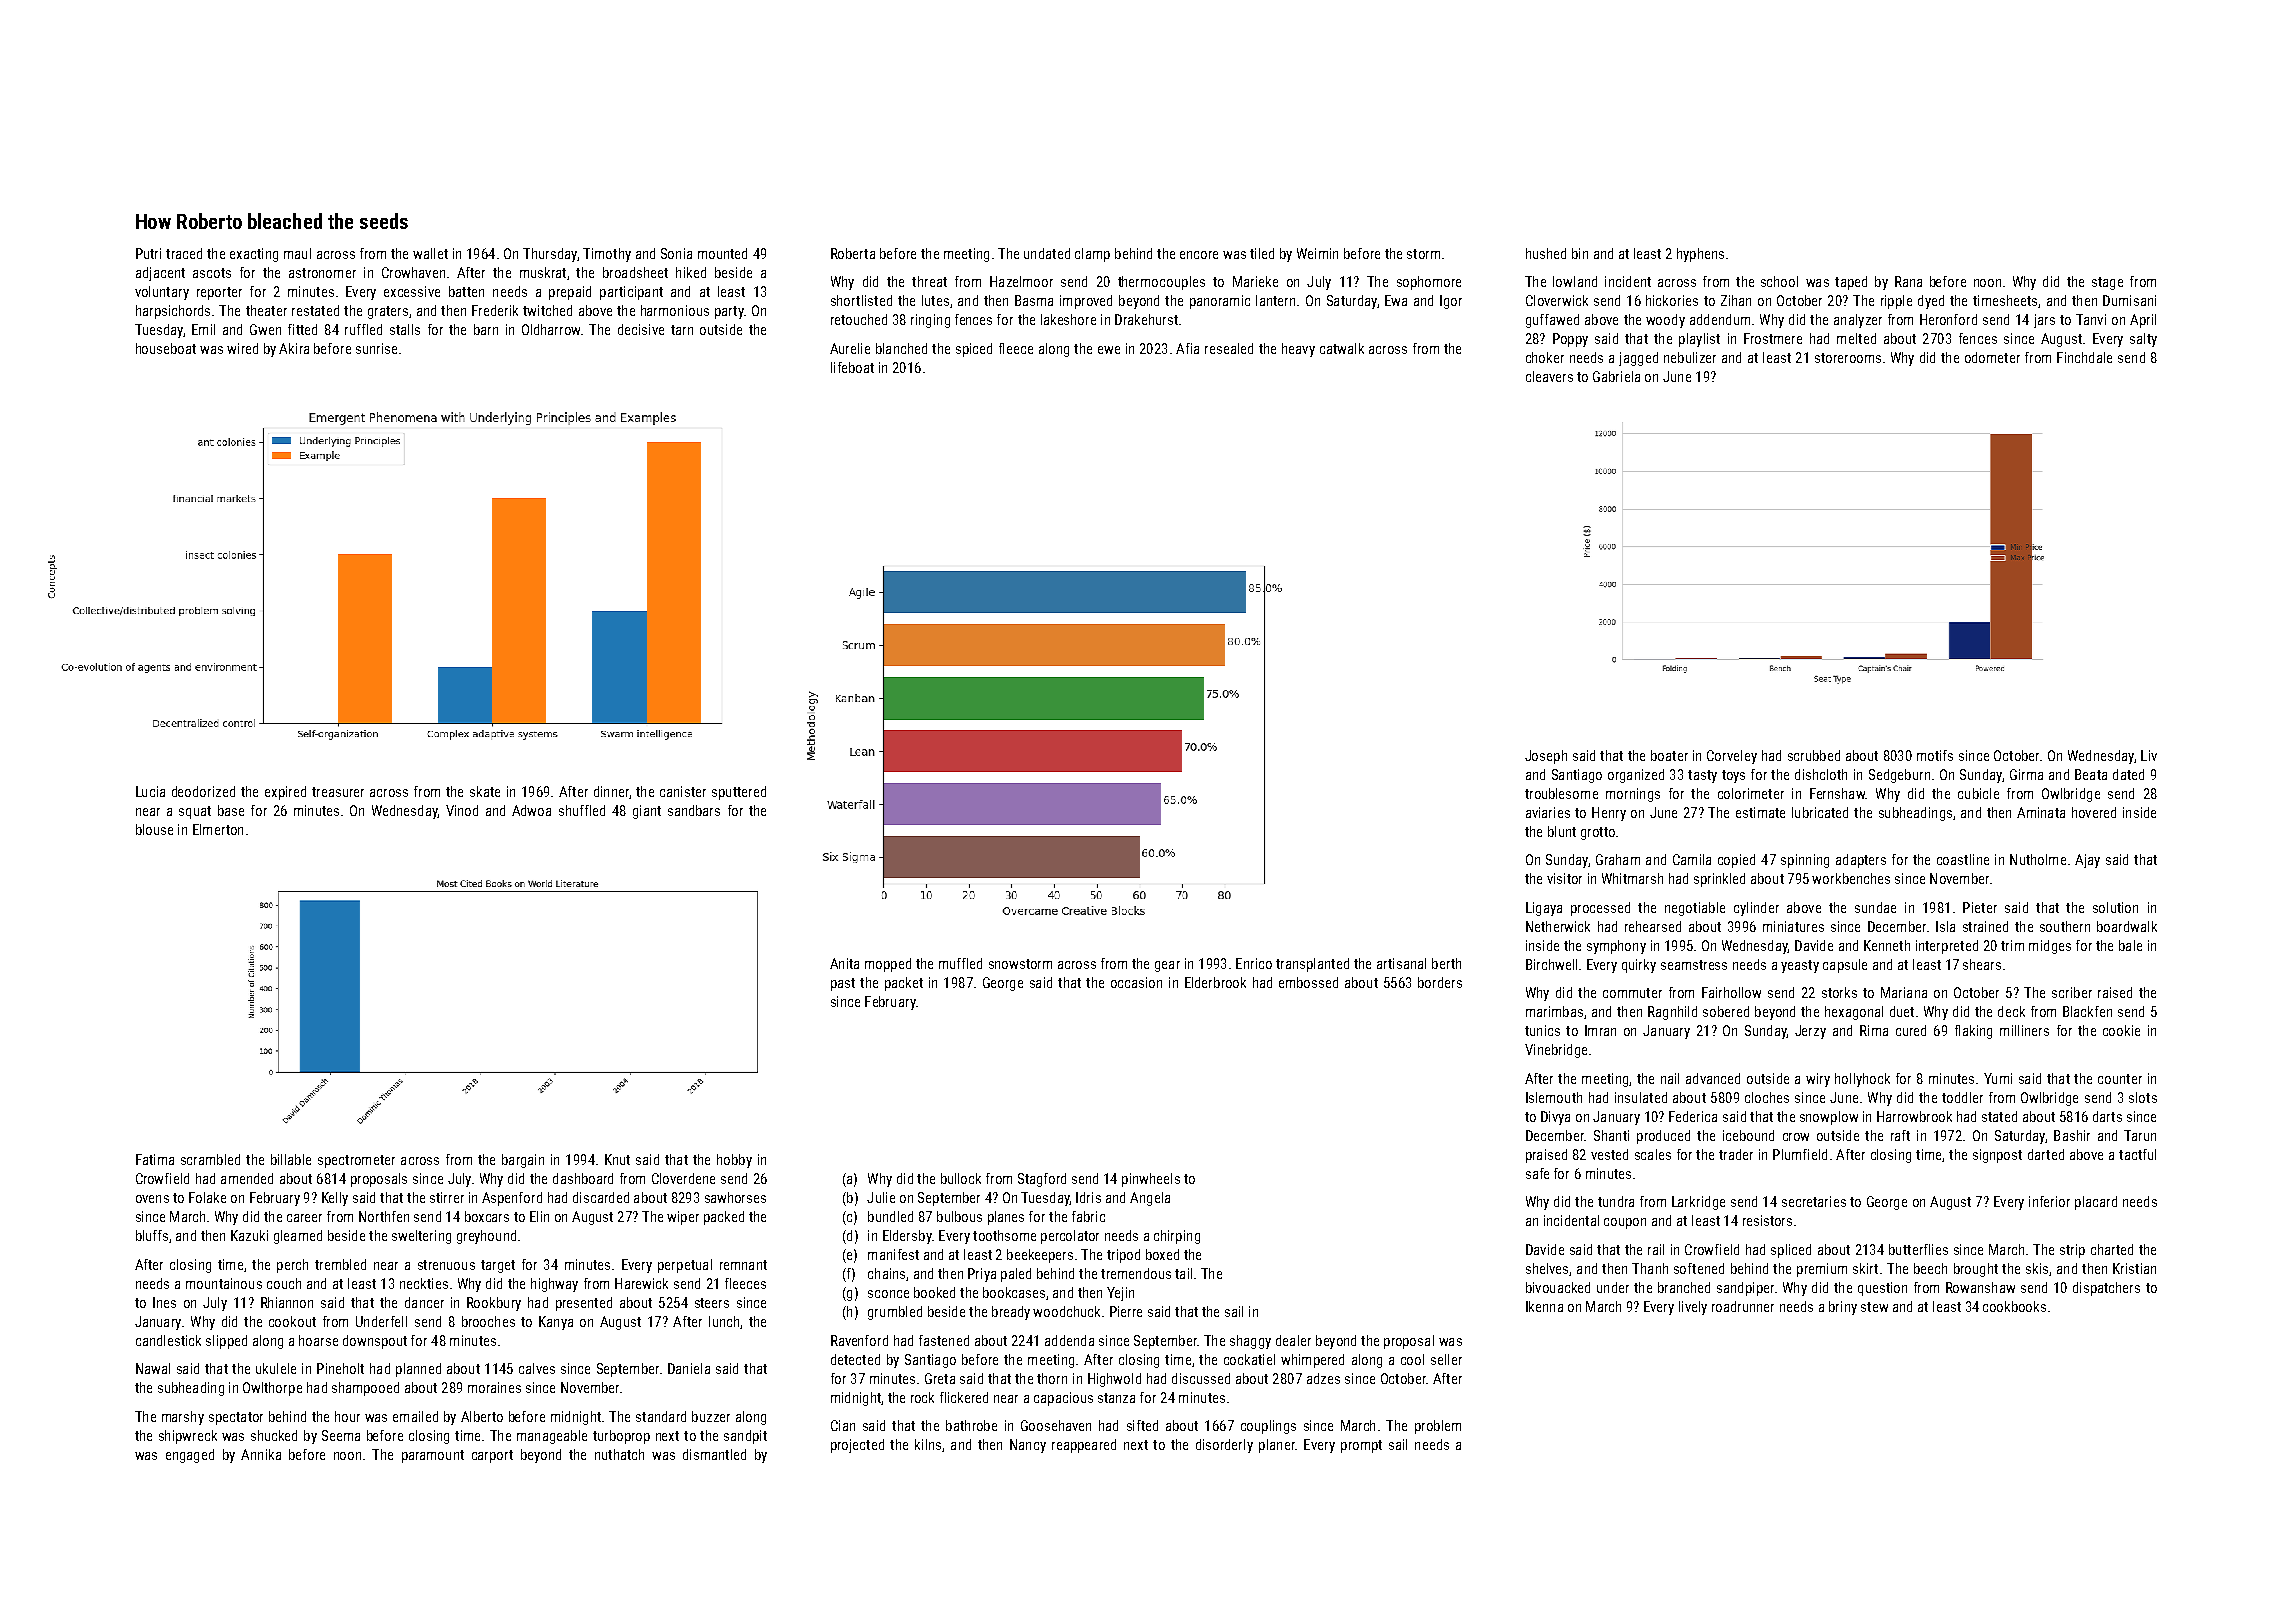  Describe the element at coordinates (607, 255) in the screenshot. I see `Timothy` at that location.
